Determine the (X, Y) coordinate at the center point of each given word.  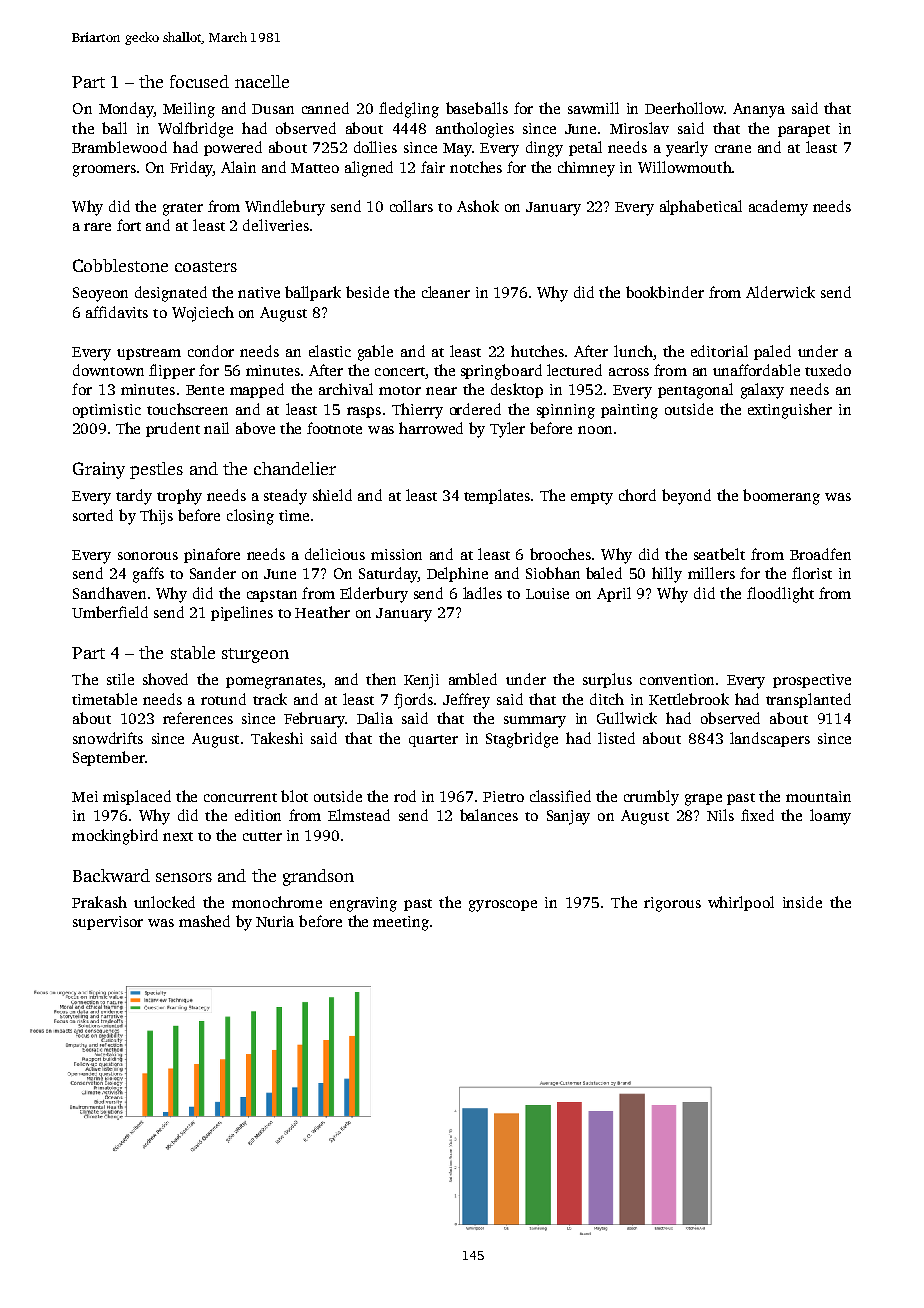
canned (325, 108)
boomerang (781, 497)
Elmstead (359, 815)
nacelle (262, 81)
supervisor (108, 923)
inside (802, 902)
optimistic (107, 411)
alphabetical (701, 207)
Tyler (507, 430)
